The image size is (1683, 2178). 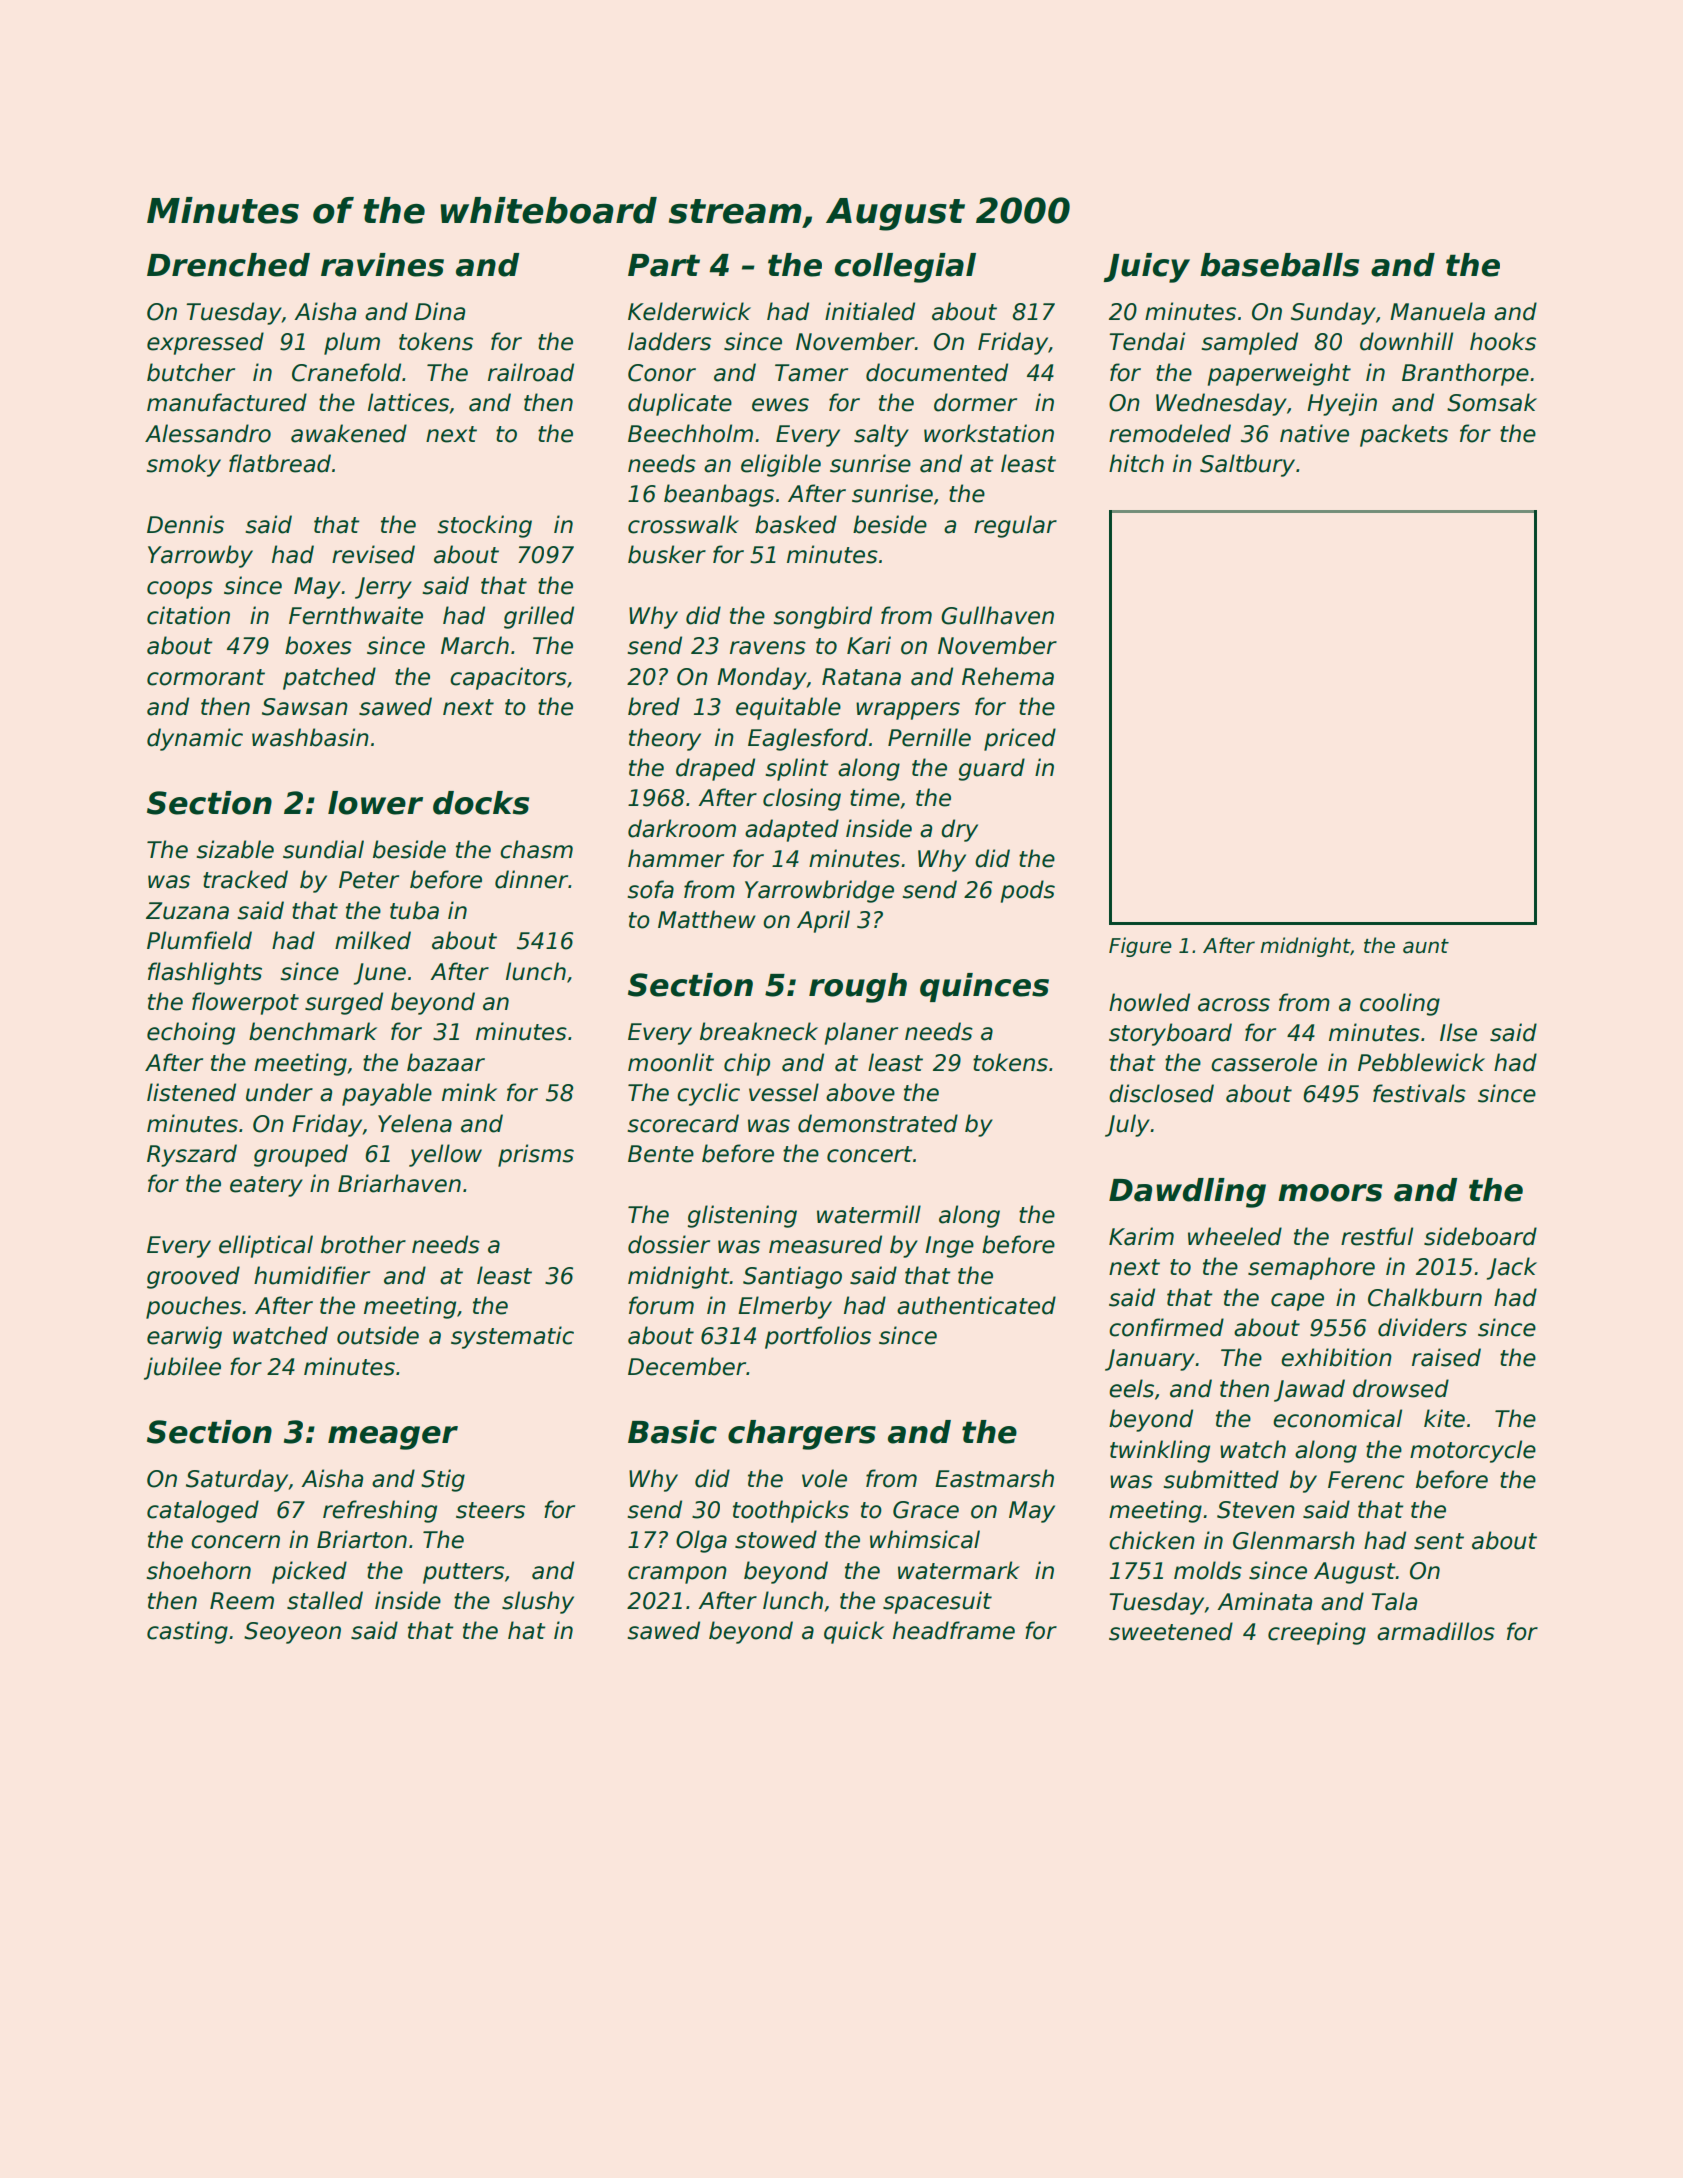 What do you see at coordinates (536, 1155) in the screenshot?
I see `prisms` at bounding box center [536, 1155].
